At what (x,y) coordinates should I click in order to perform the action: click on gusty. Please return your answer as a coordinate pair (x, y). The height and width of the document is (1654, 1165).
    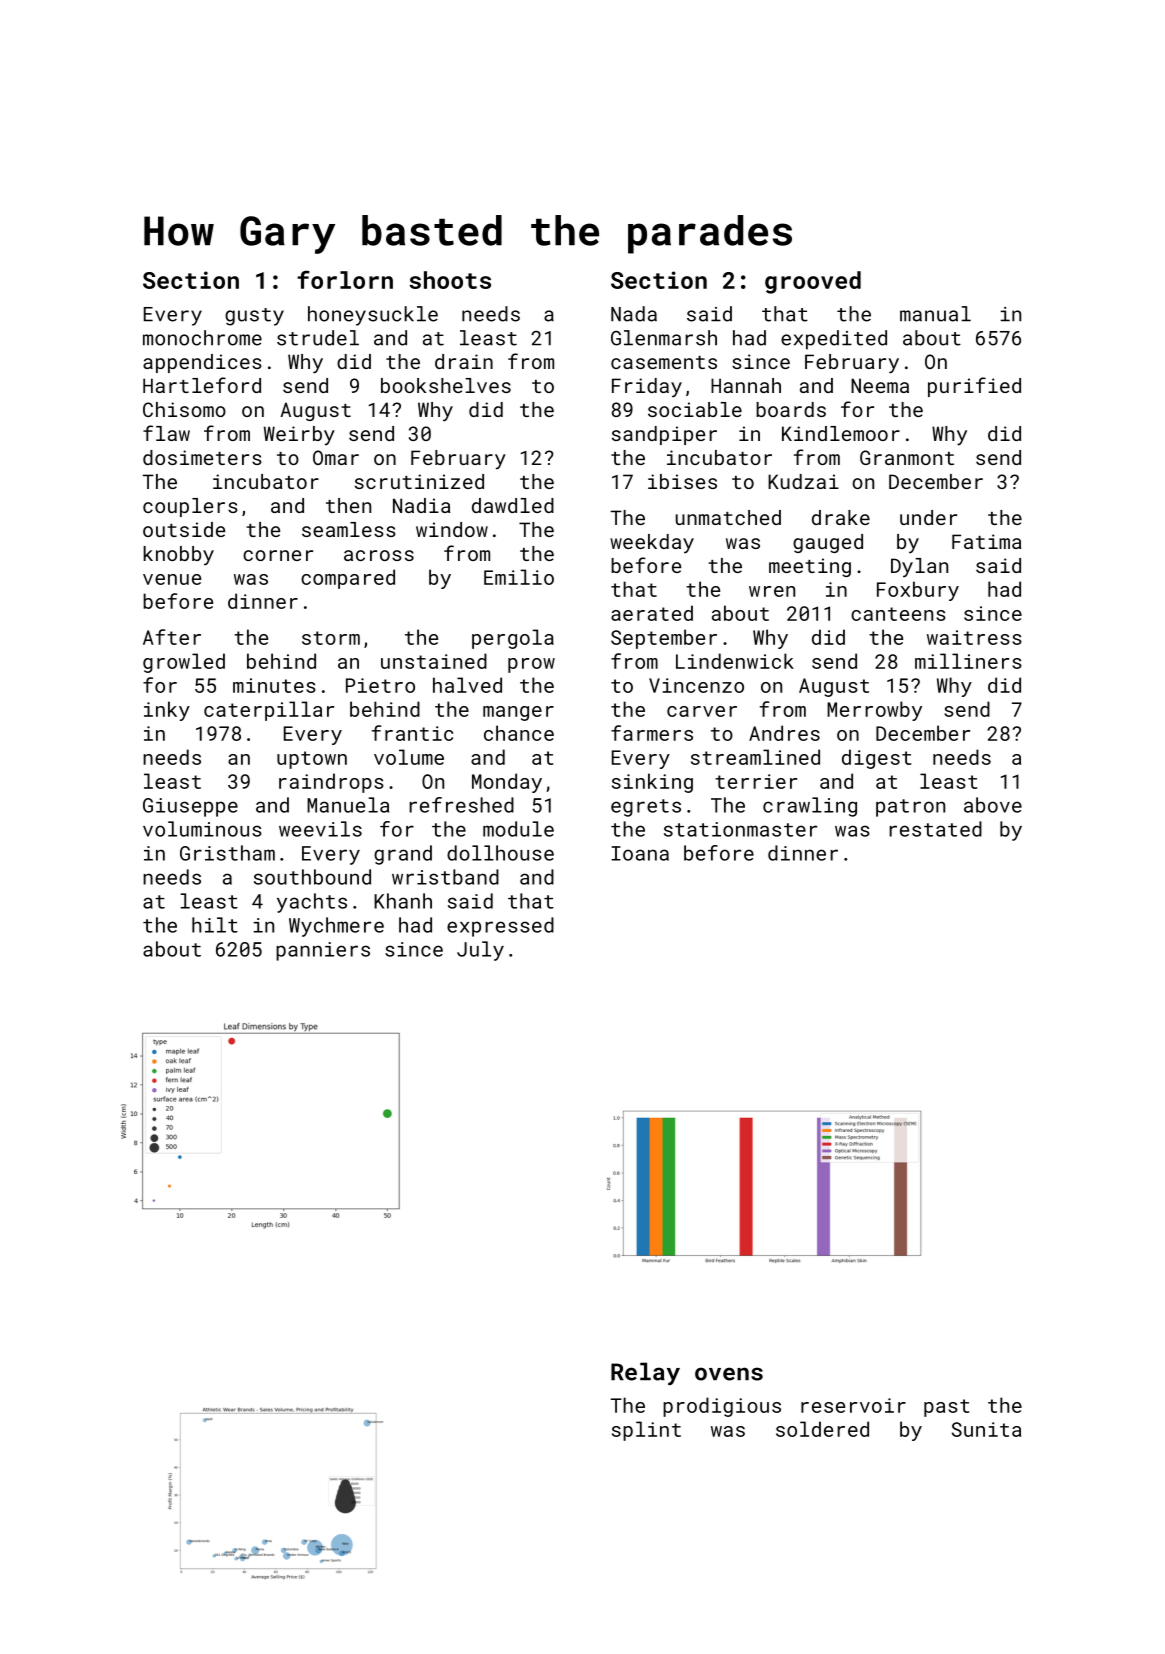
    Looking at the image, I should click on (254, 317).
